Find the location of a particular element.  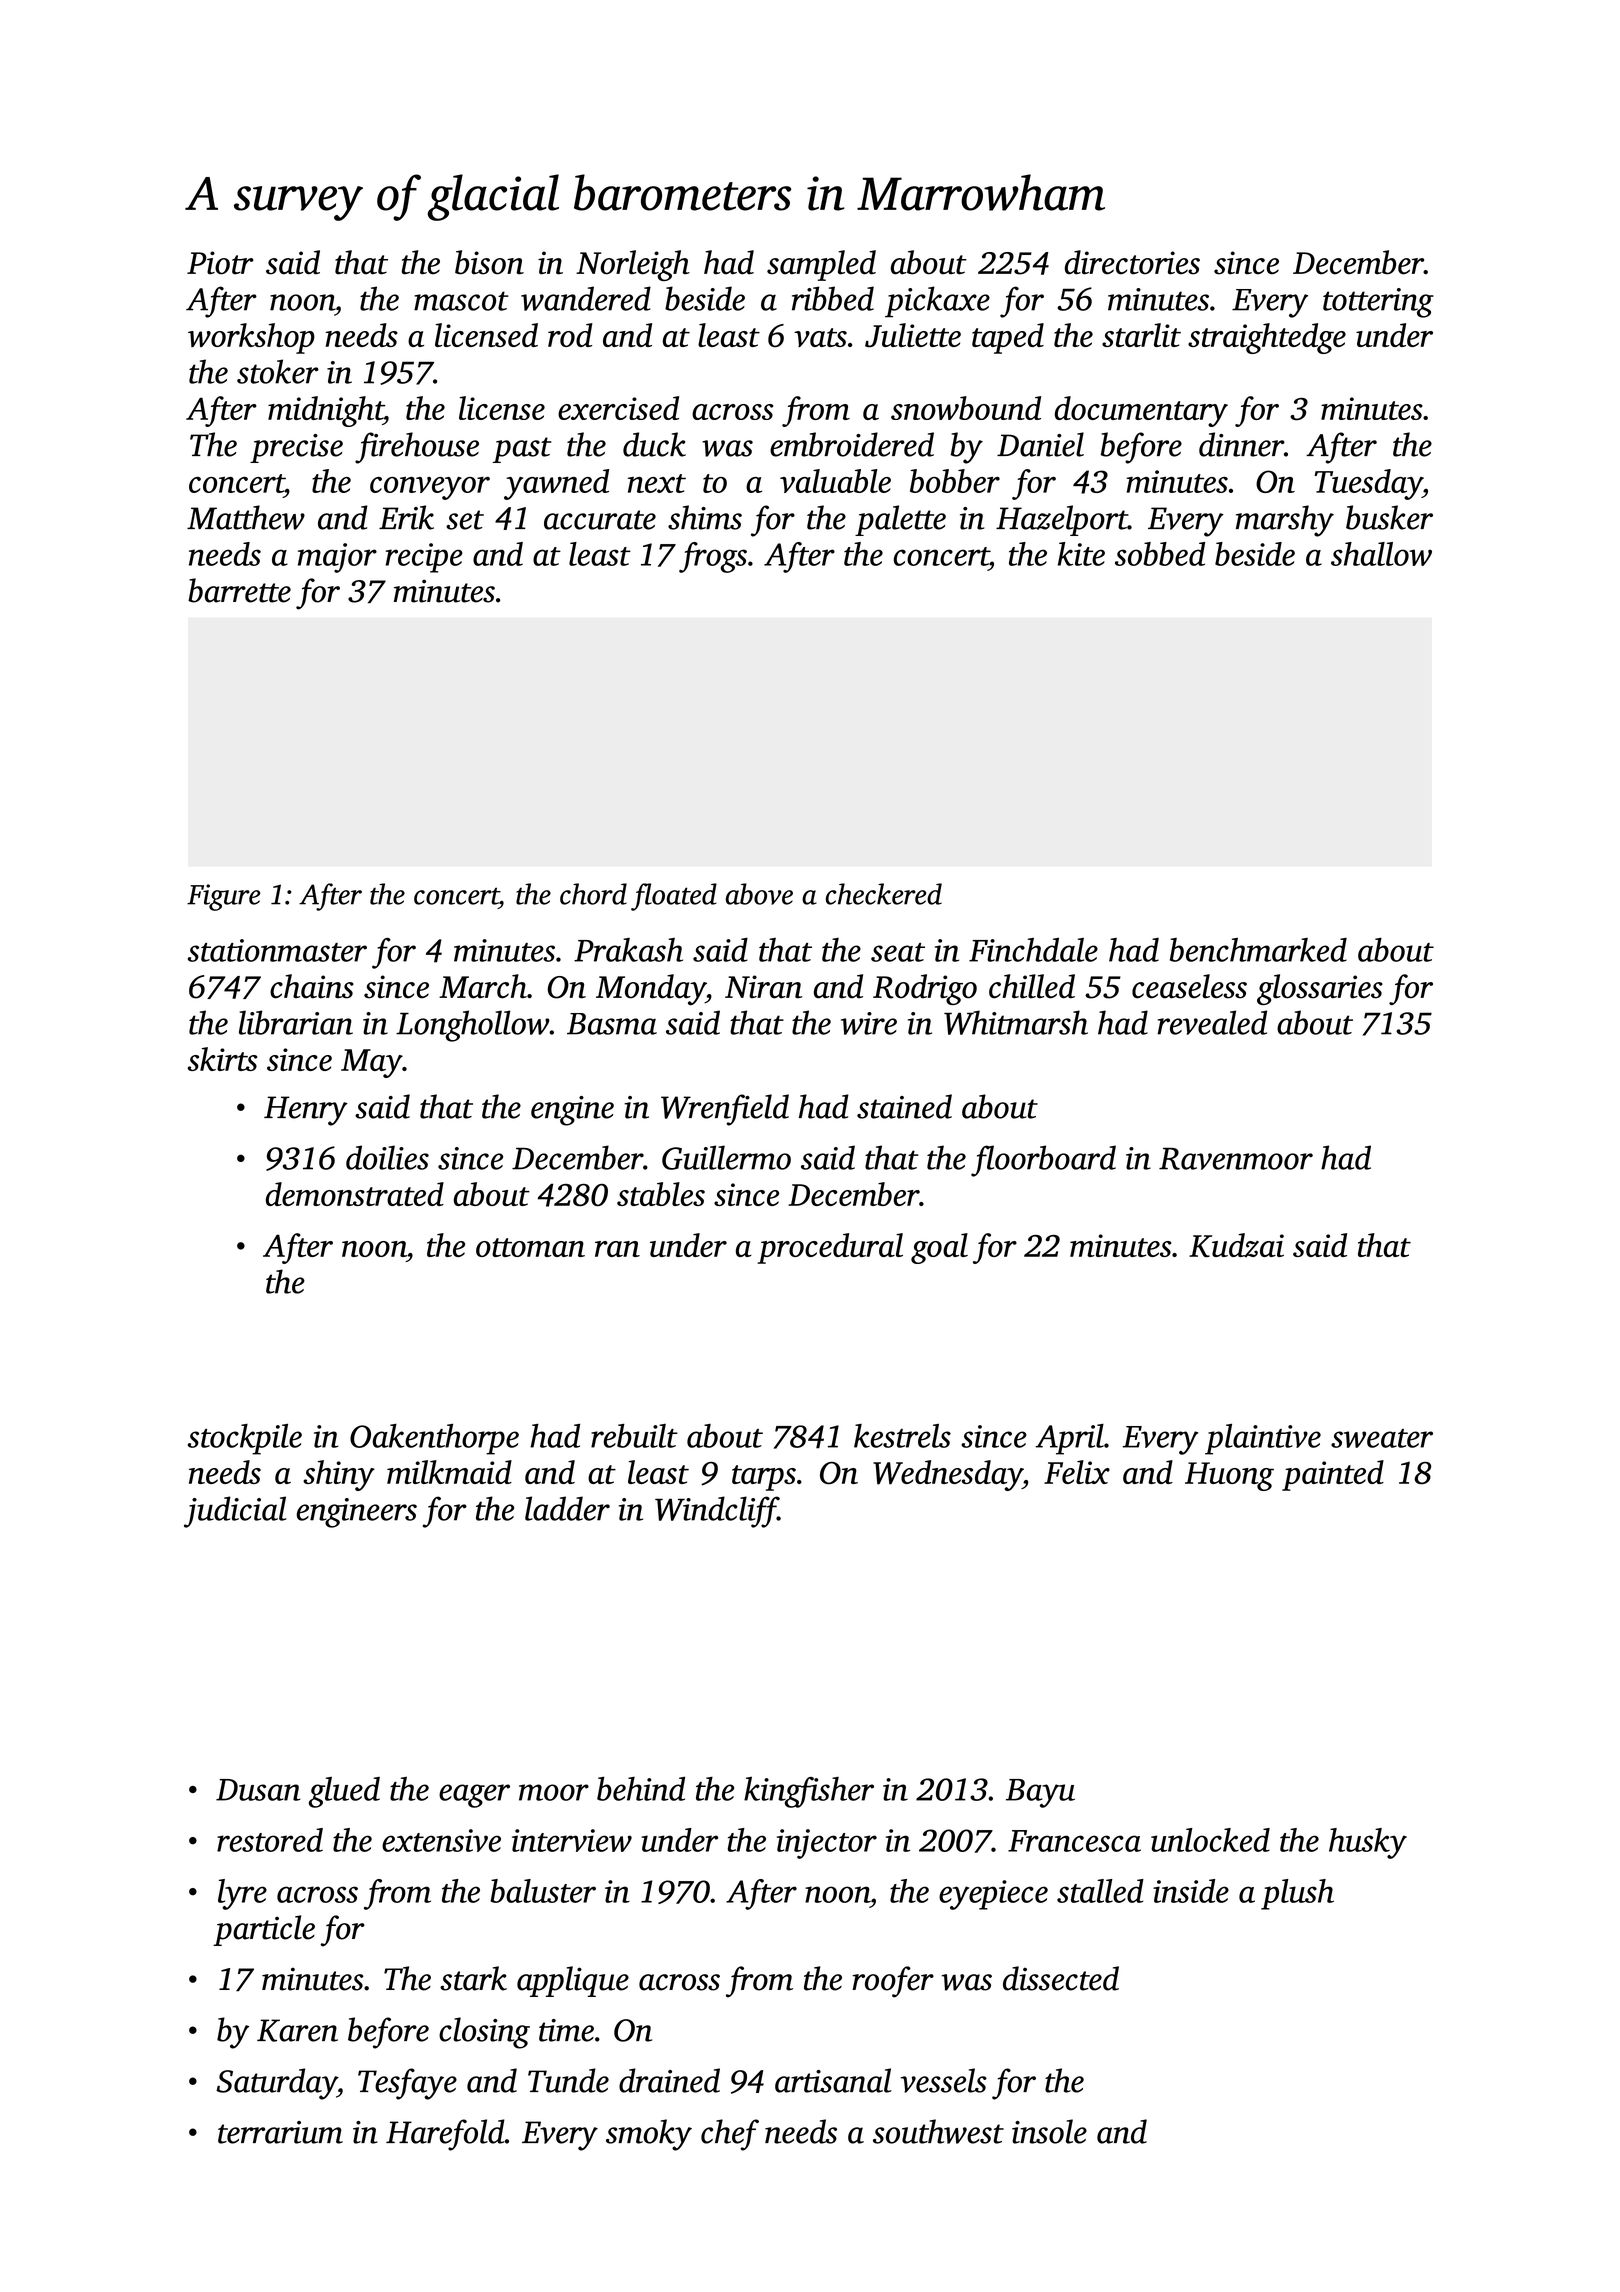

Bayu is located at coordinates (1040, 1793).
